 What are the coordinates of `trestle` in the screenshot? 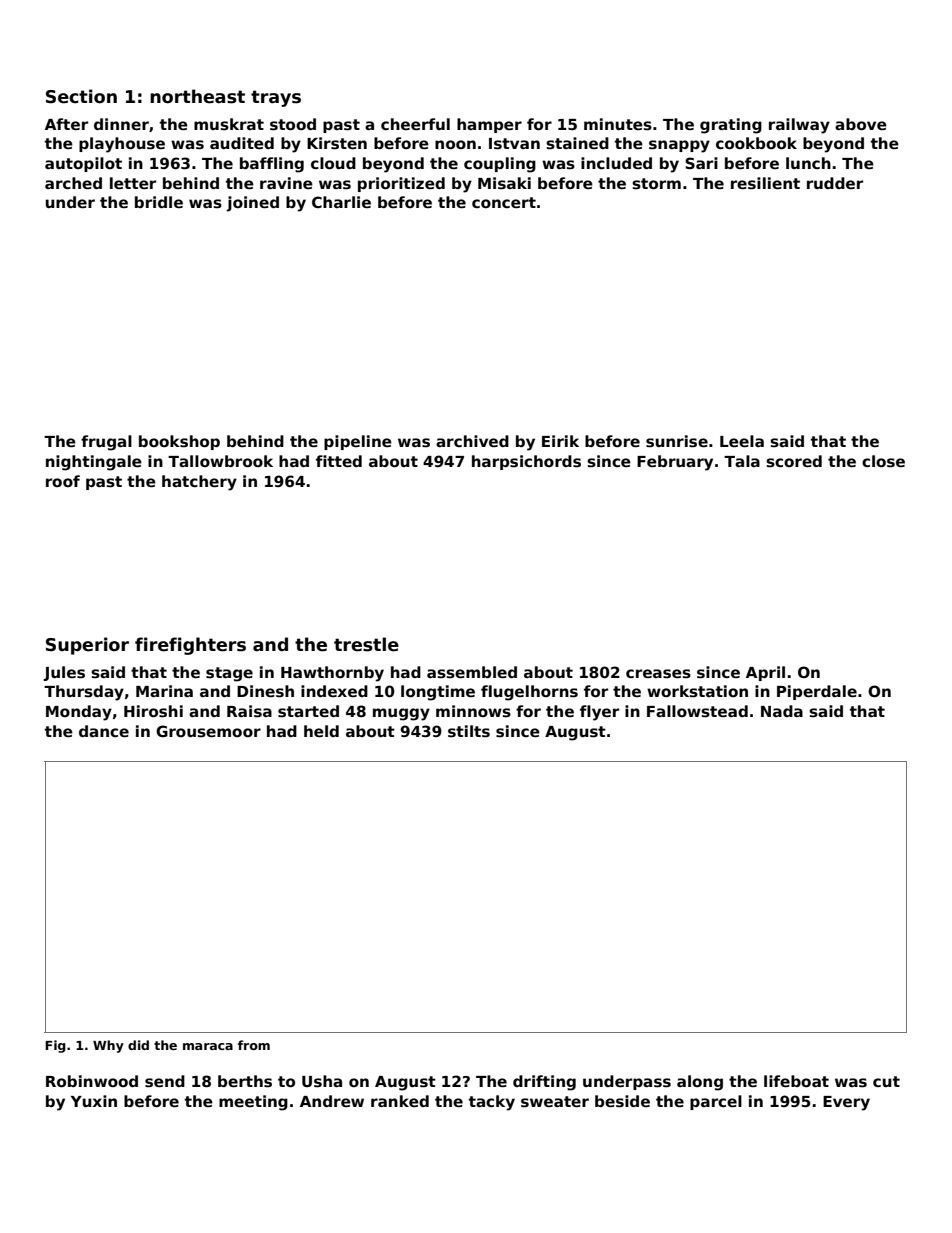 It's located at (366, 644).
